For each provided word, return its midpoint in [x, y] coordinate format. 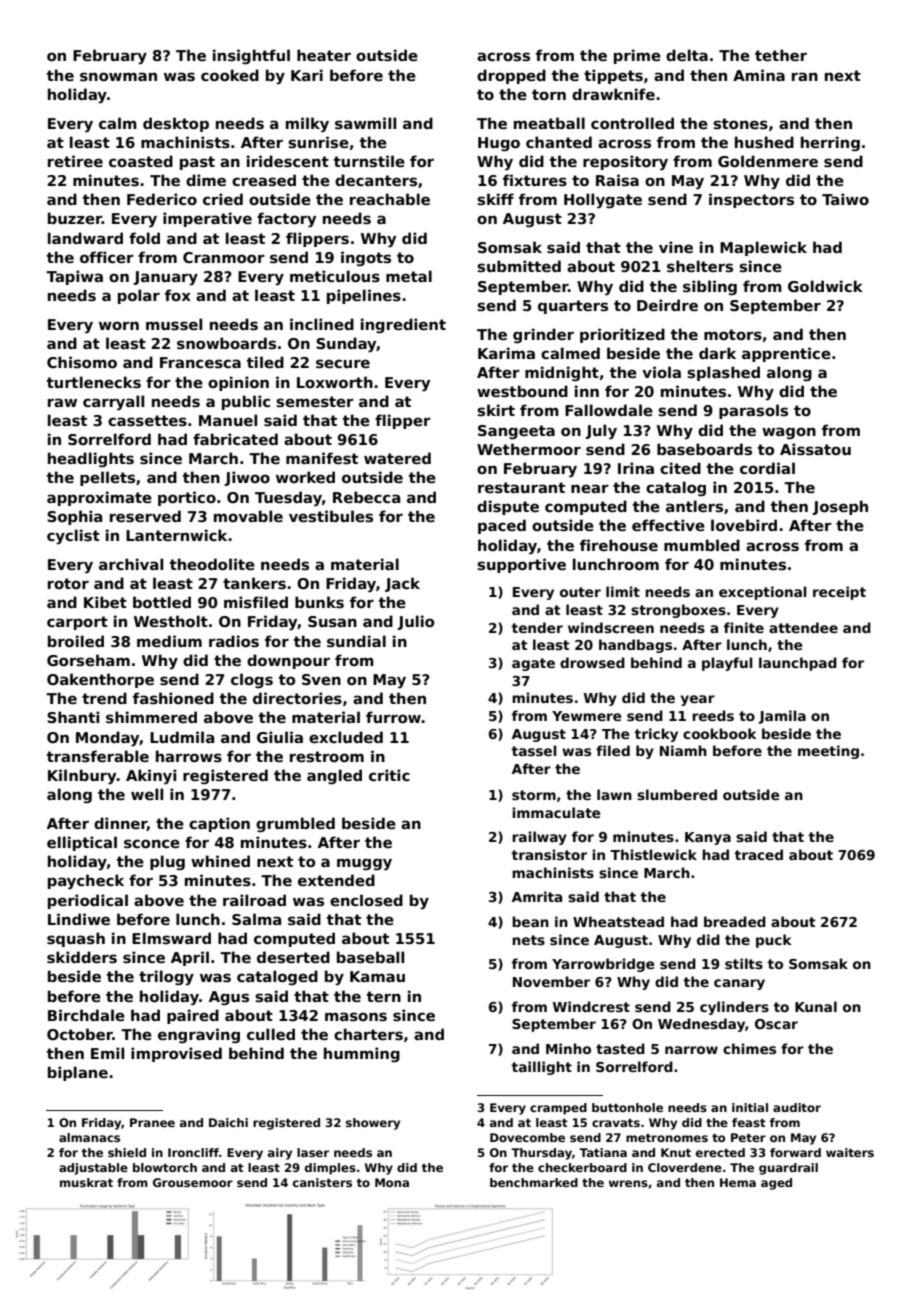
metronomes [667, 1138]
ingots [366, 258]
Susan [332, 622]
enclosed [366, 900]
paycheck [86, 882]
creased [264, 180]
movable [248, 516]
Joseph [840, 507]
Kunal [816, 1006]
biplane [78, 1073]
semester [315, 402]
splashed [723, 373]
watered [397, 458]
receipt [839, 593]
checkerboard [582, 1167]
